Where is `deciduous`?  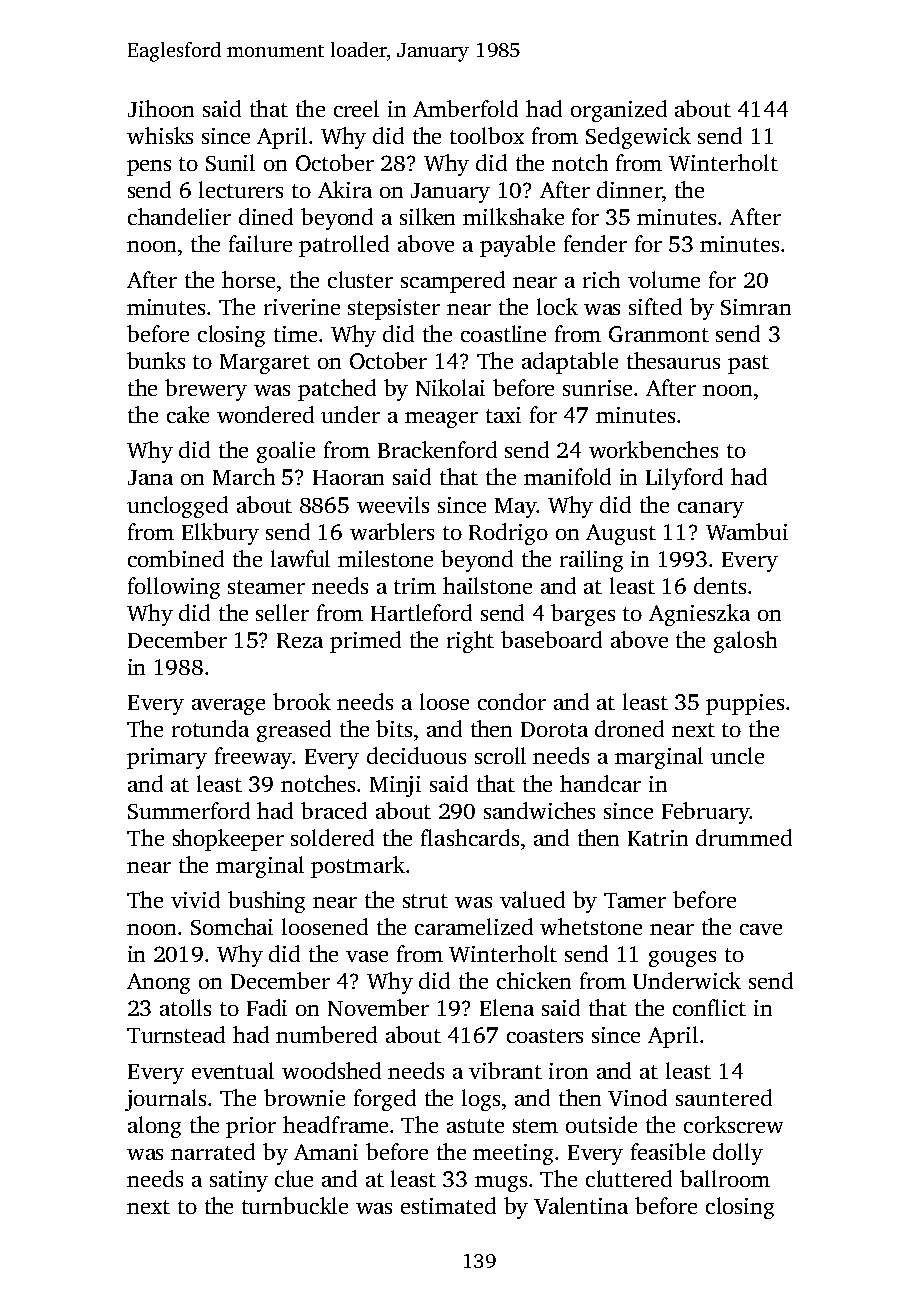 deciduous is located at coordinates (416, 755).
